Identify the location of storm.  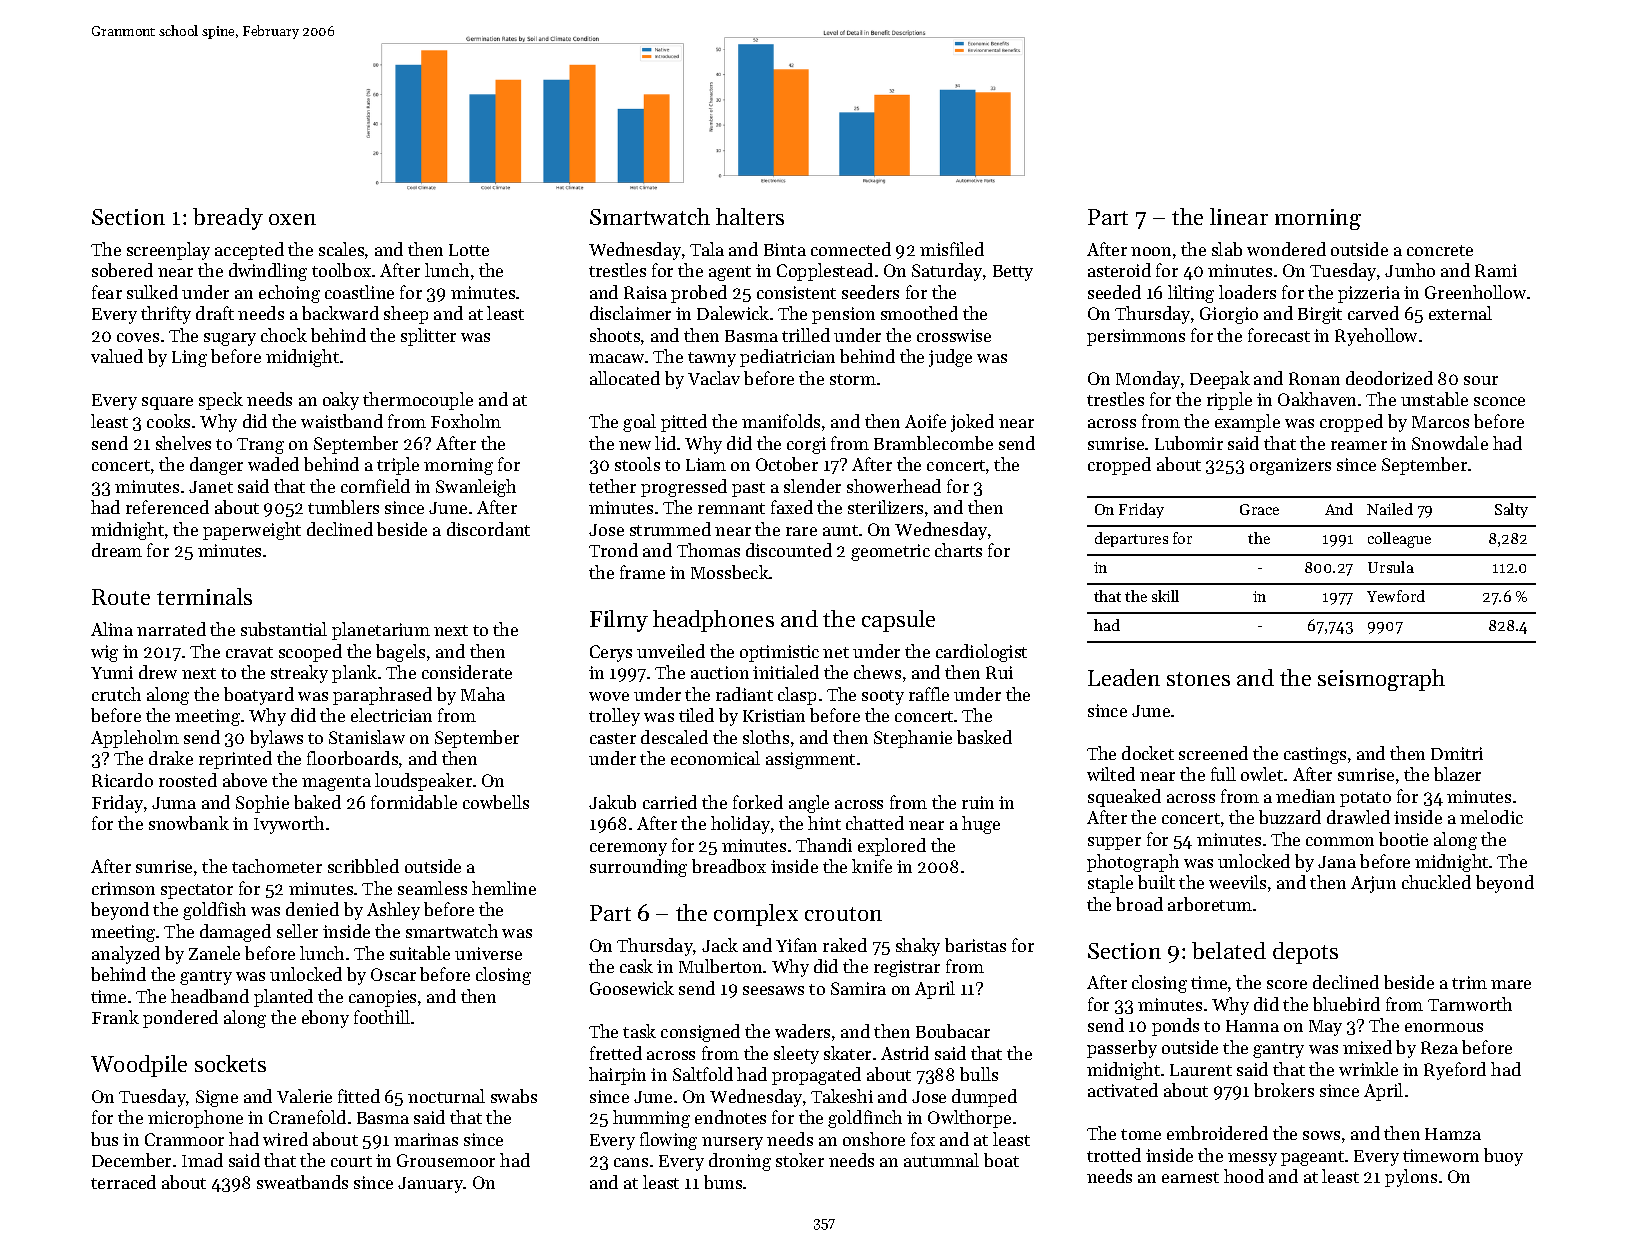
(853, 379).
